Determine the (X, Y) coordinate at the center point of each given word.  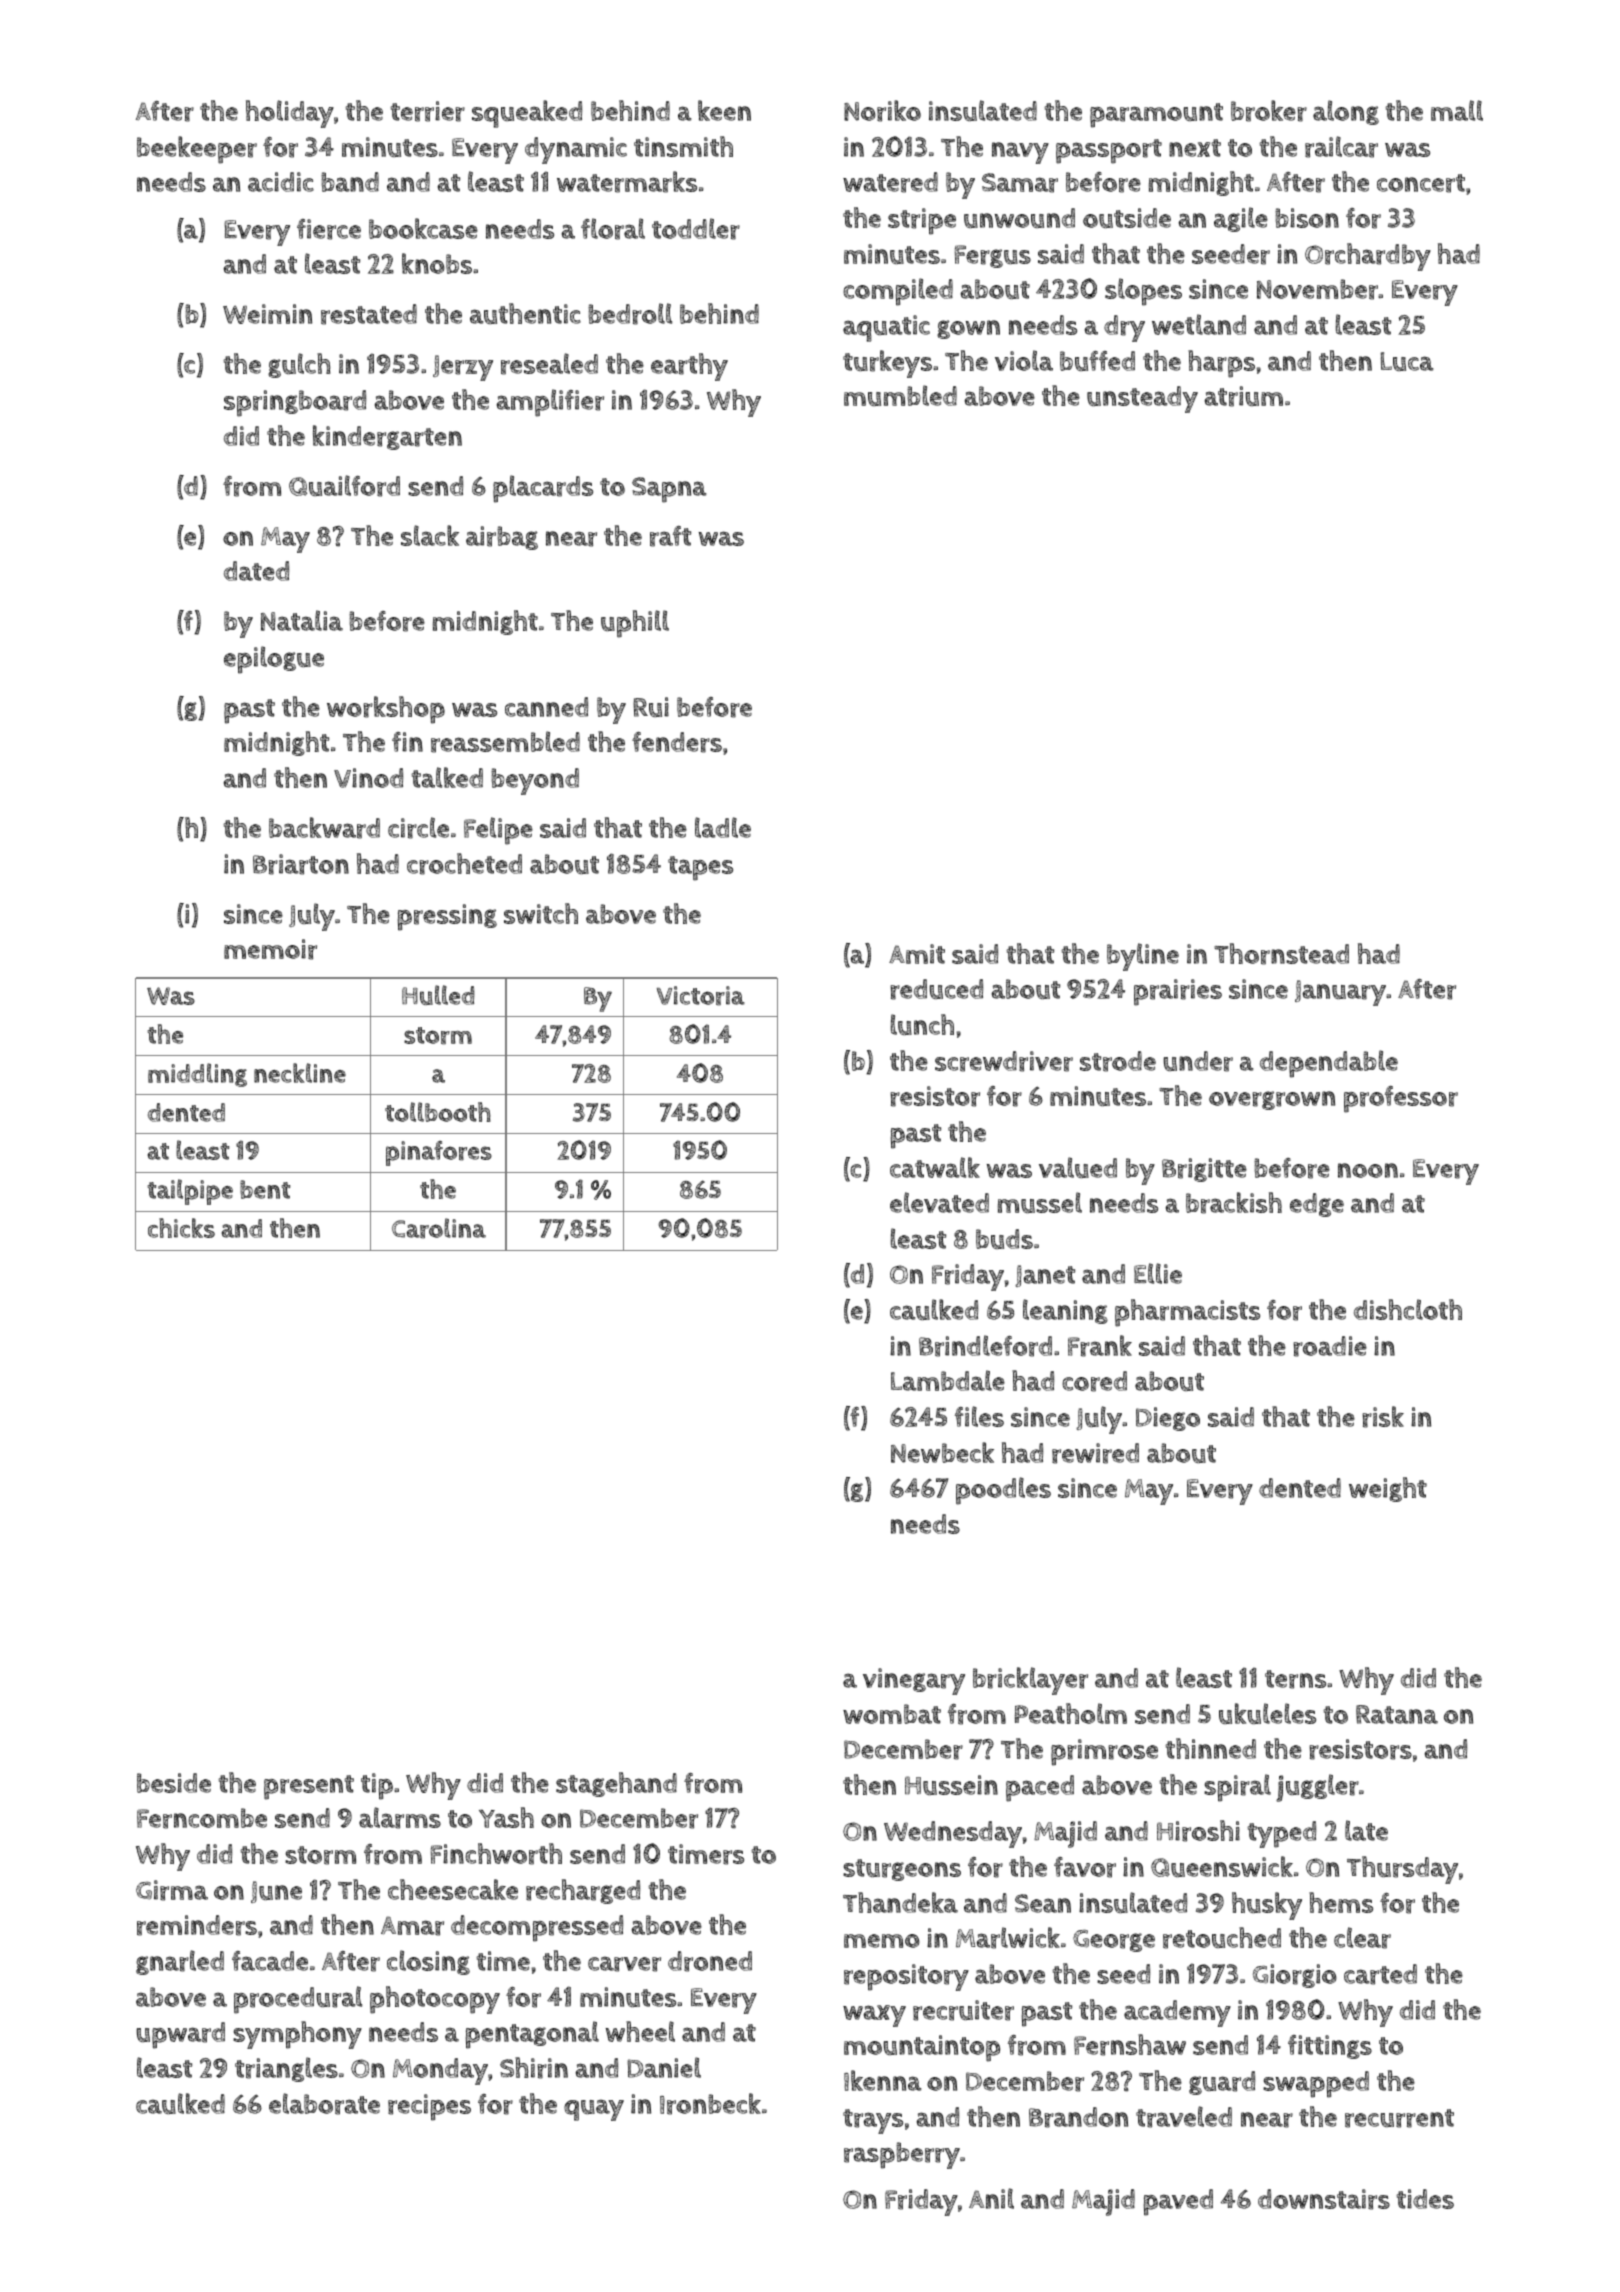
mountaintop (922, 2048)
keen (724, 110)
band (350, 182)
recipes (429, 2107)
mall (1457, 110)
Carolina (439, 1228)
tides (1425, 2199)
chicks (181, 1228)
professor (1401, 1099)
